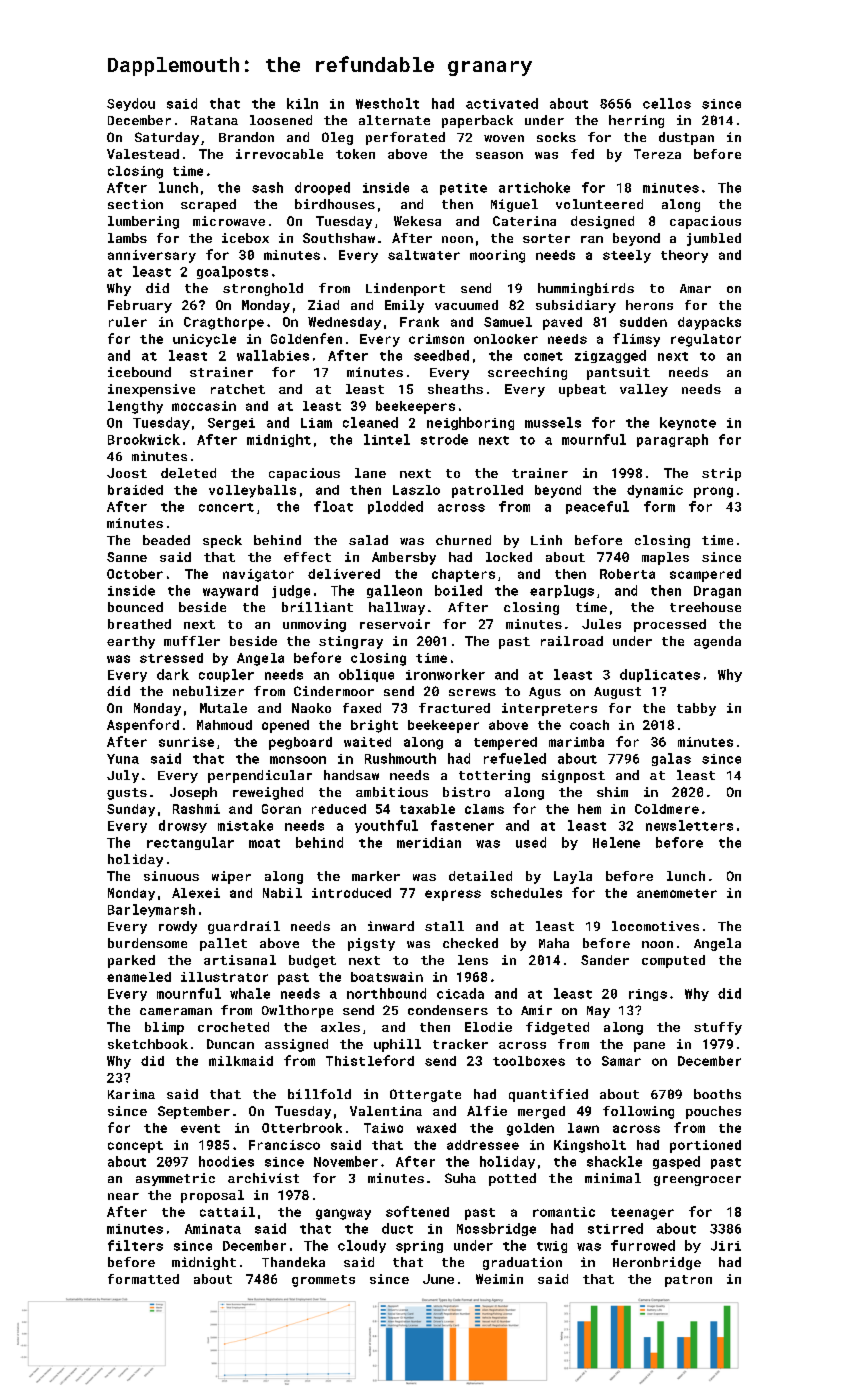 The height and width of the page is (1400, 849). What do you see at coordinates (717, 592) in the page?
I see `Dragan` at bounding box center [717, 592].
